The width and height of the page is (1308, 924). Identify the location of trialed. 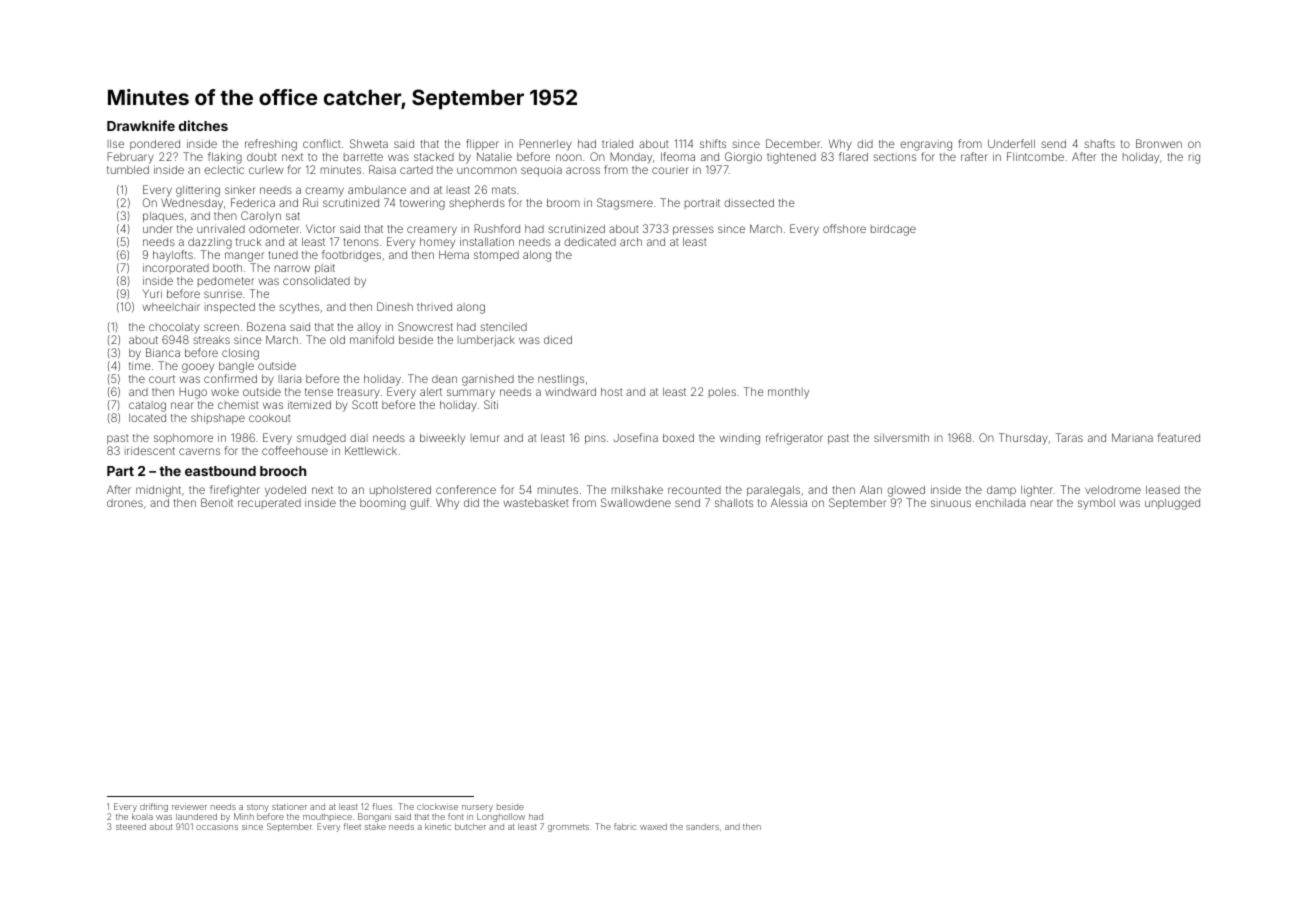
(617, 143).
